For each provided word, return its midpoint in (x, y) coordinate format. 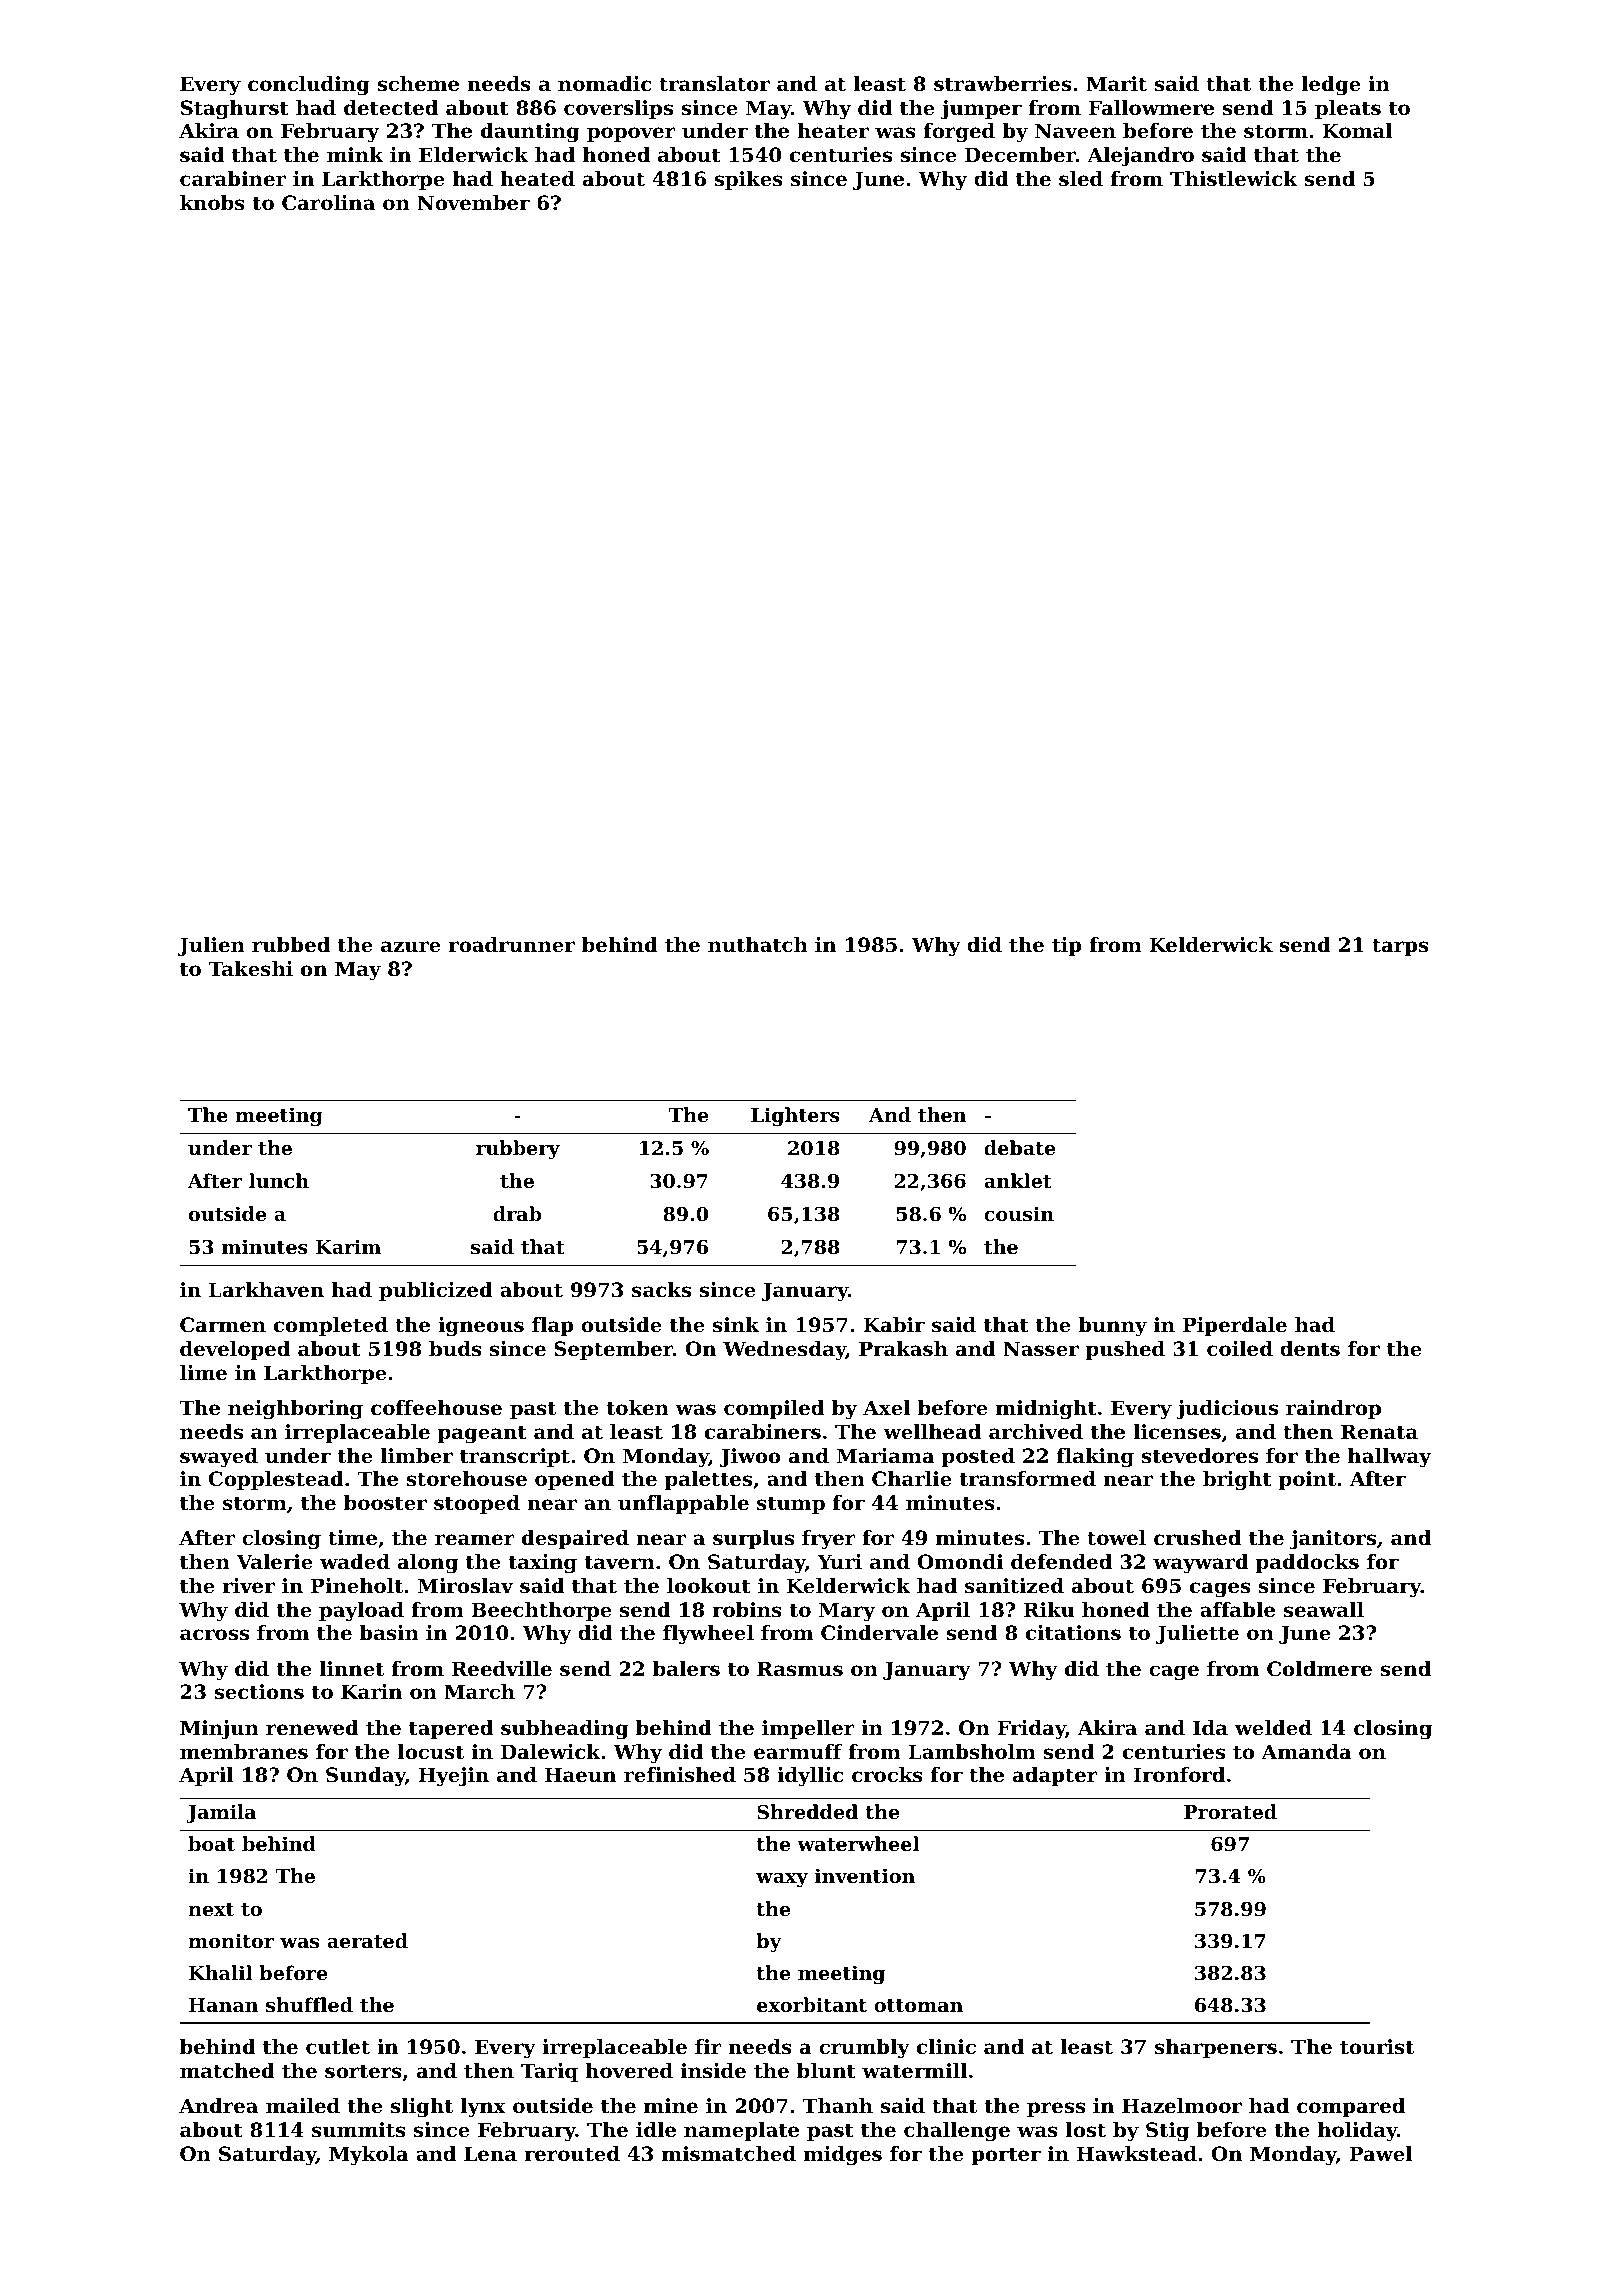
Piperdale (1235, 1326)
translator (714, 84)
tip (1066, 946)
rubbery (518, 1149)
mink (355, 154)
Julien (211, 946)
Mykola (369, 2156)
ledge (1331, 86)
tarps (1400, 947)
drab (517, 1213)
